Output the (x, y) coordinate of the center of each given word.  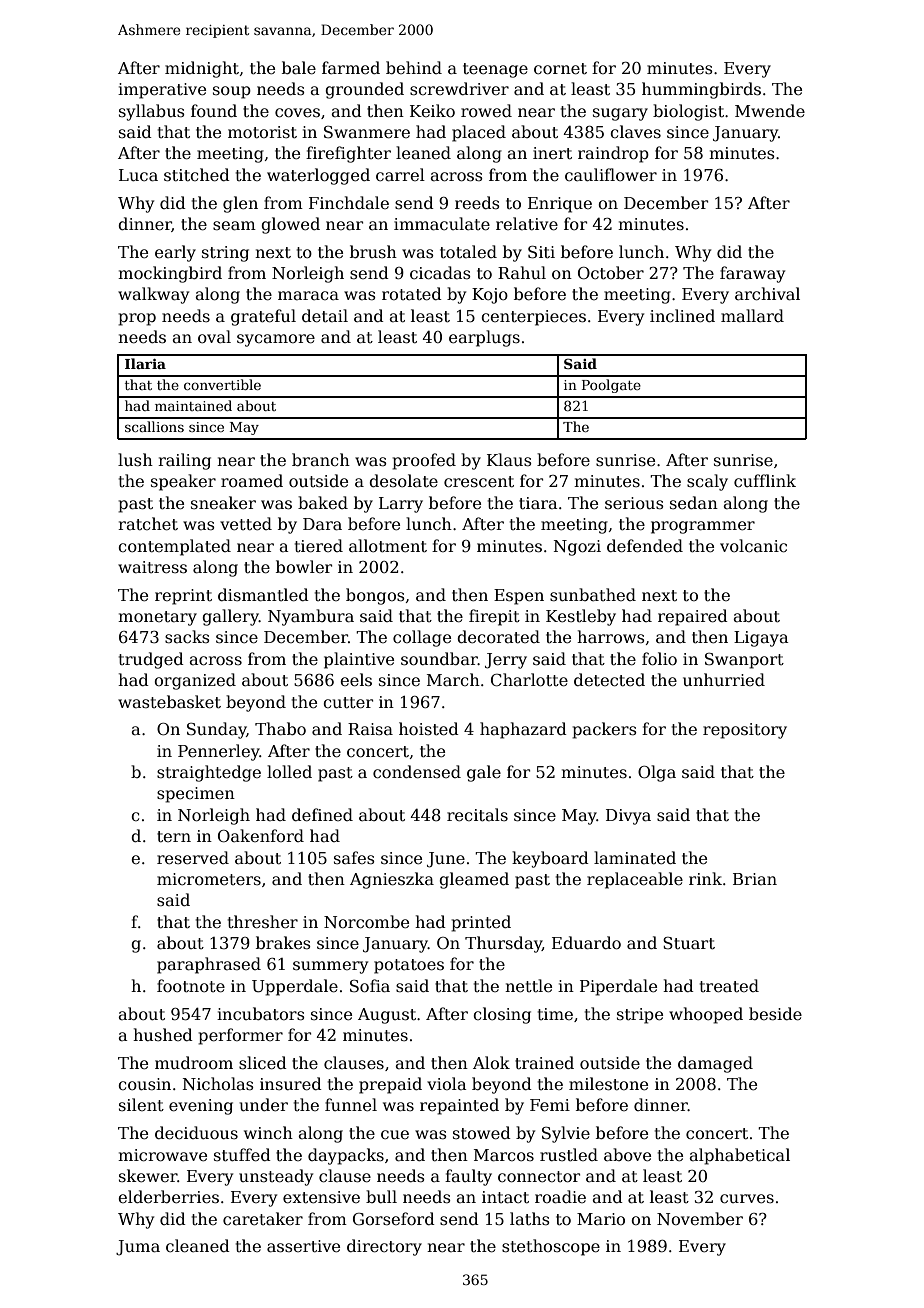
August (387, 1016)
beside (775, 1014)
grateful (263, 317)
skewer (148, 1176)
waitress (152, 567)
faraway (752, 274)
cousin (144, 1084)
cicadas (440, 273)
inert (552, 153)
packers (604, 730)
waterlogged (318, 176)
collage (422, 638)
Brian (755, 879)
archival (767, 294)
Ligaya (761, 639)
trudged (151, 660)
